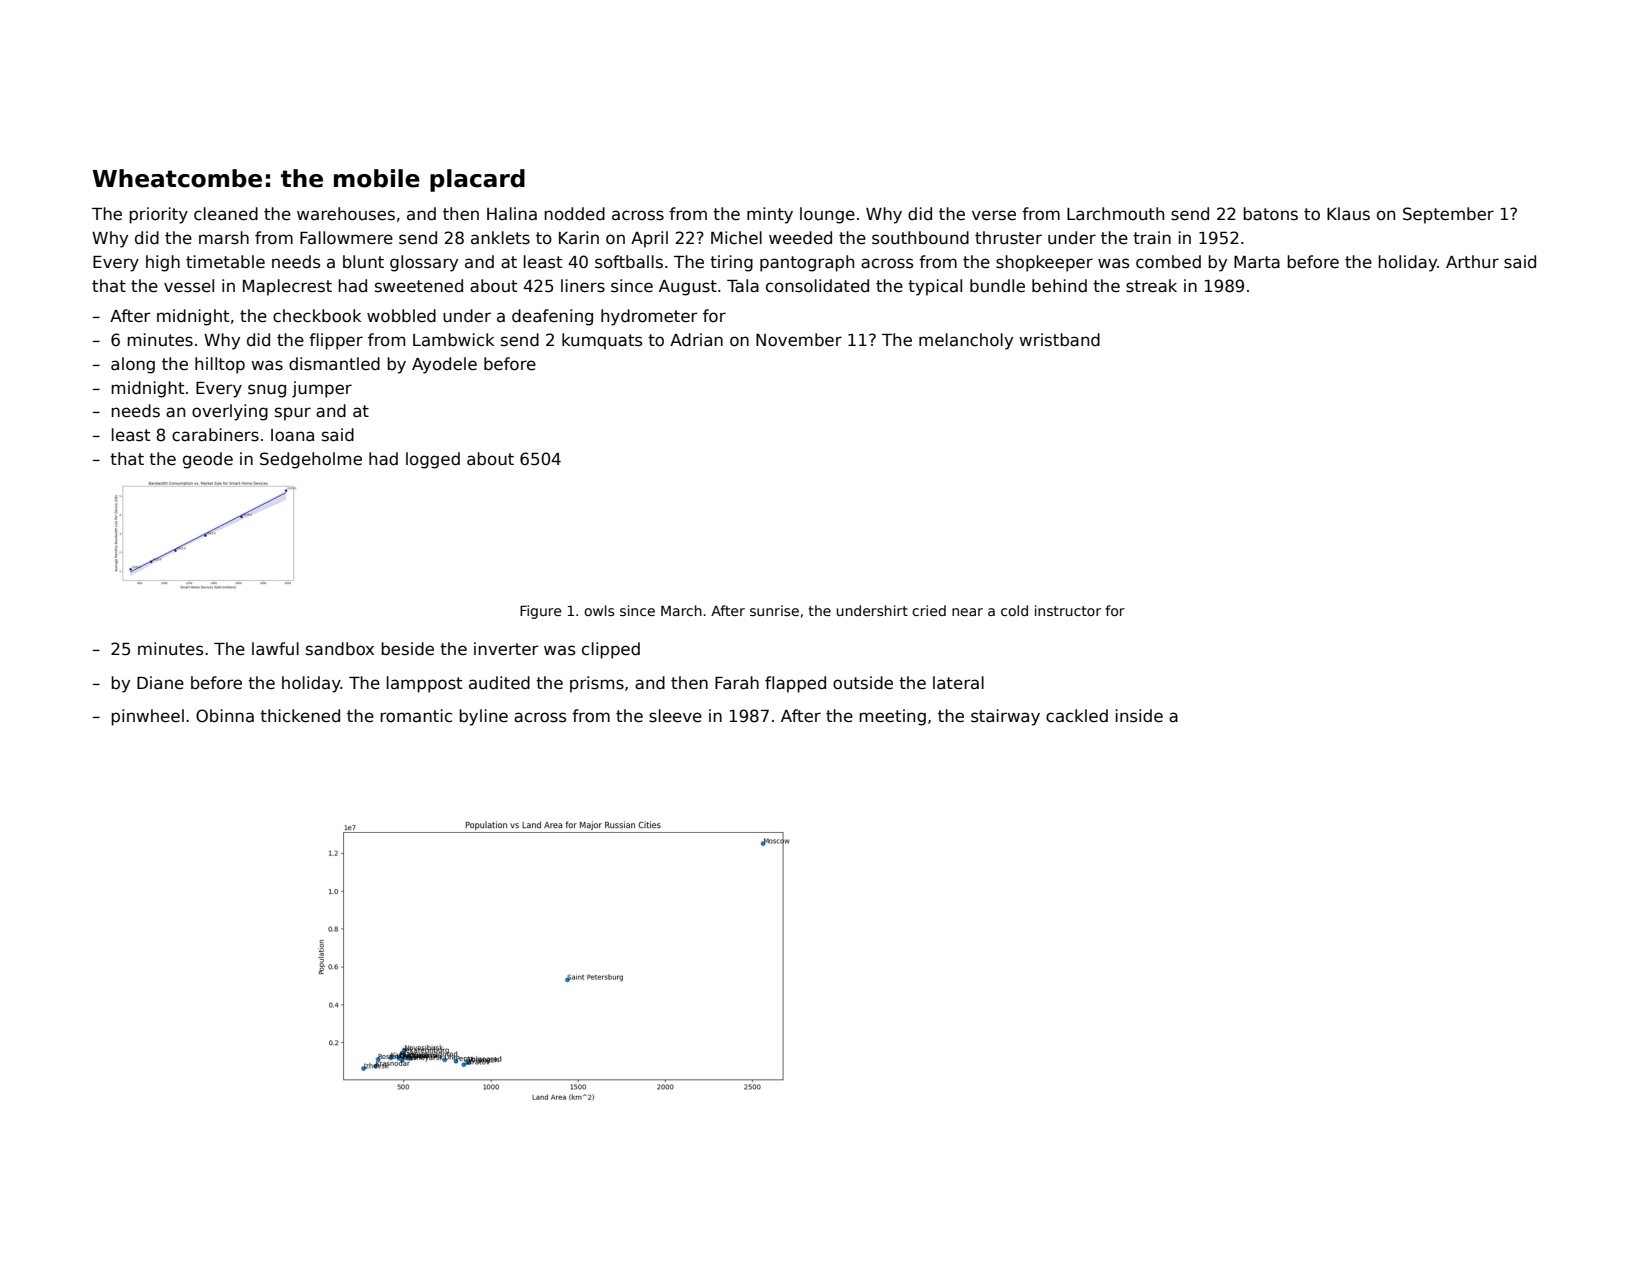 The image size is (1644, 1270). What do you see at coordinates (1068, 610) in the page?
I see `instructor` at bounding box center [1068, 610].
